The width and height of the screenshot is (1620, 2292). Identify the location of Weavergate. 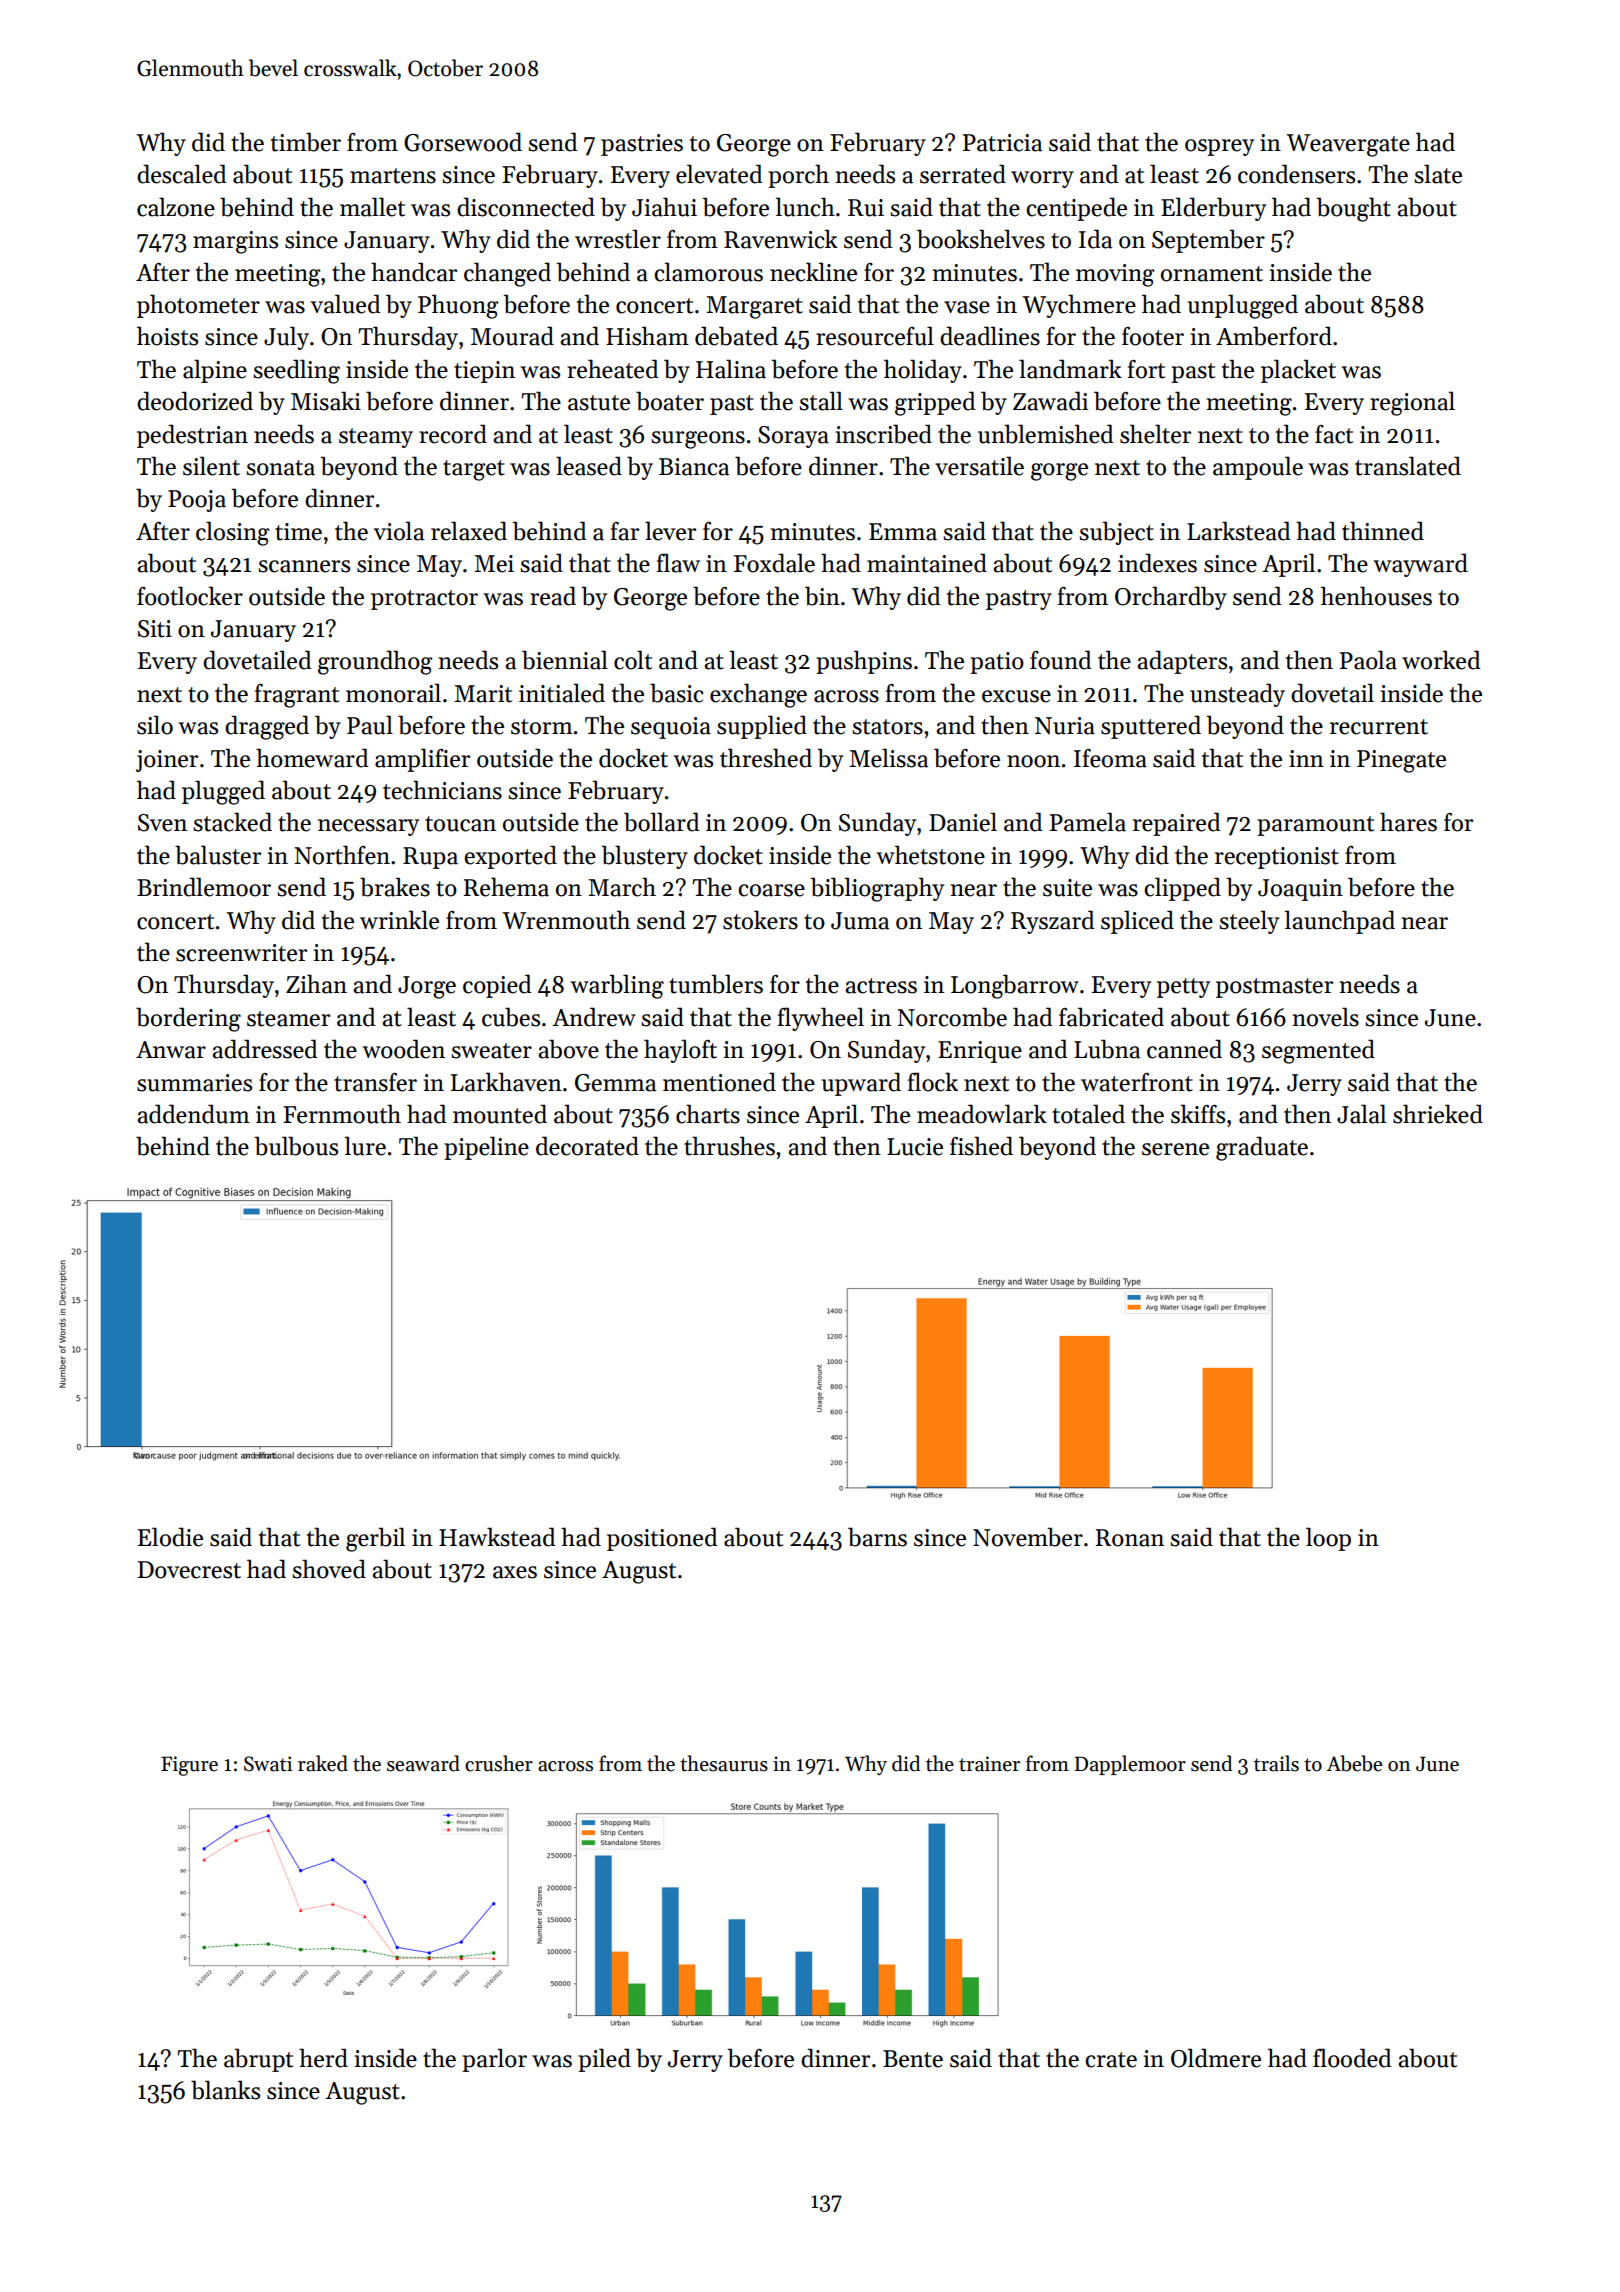
(1348, 145).
